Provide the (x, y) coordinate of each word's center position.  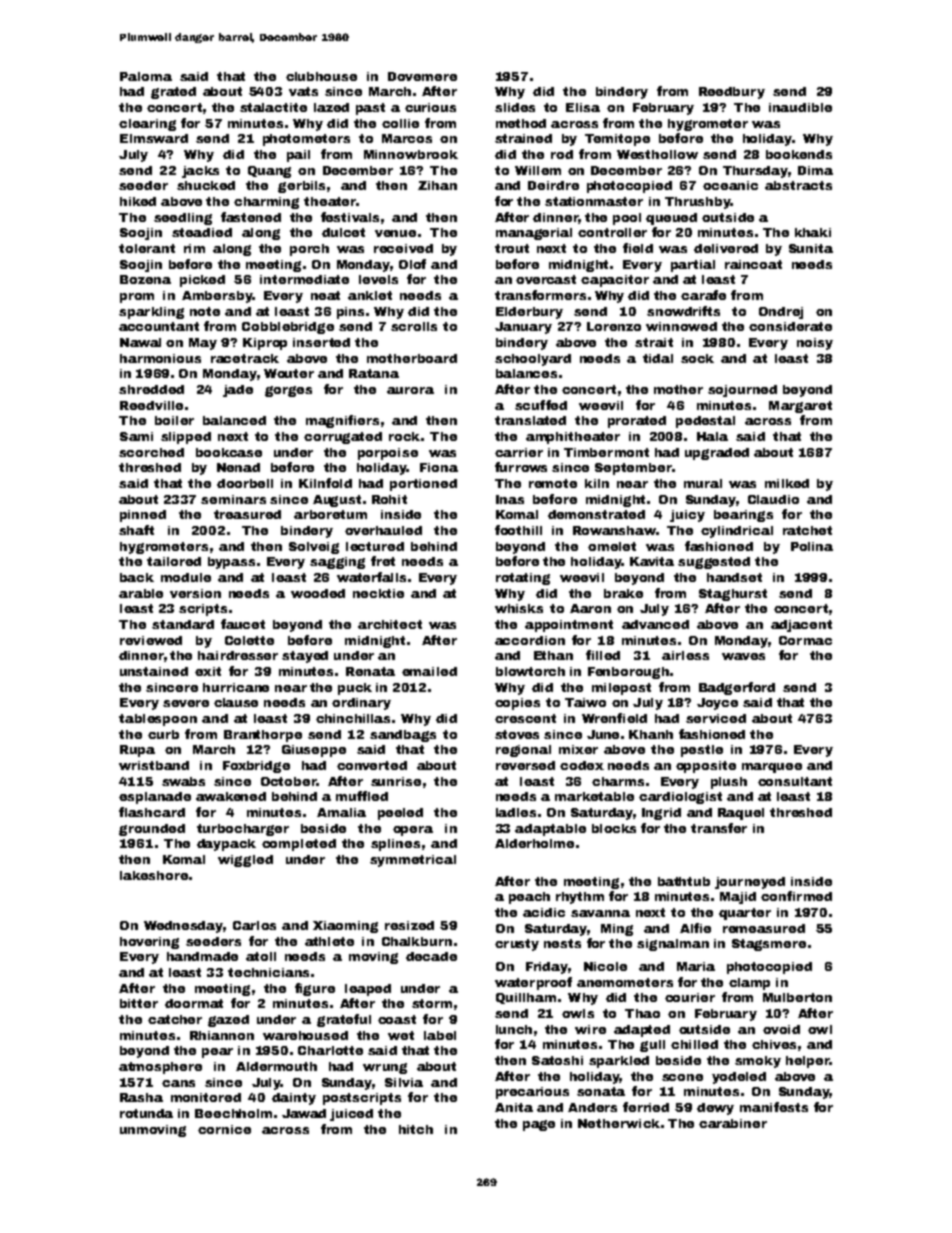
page (539, 1125)
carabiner (733, 1123)
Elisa (583, 107)
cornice (224, 1129)
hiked (138, 201)
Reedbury (732, 93)
